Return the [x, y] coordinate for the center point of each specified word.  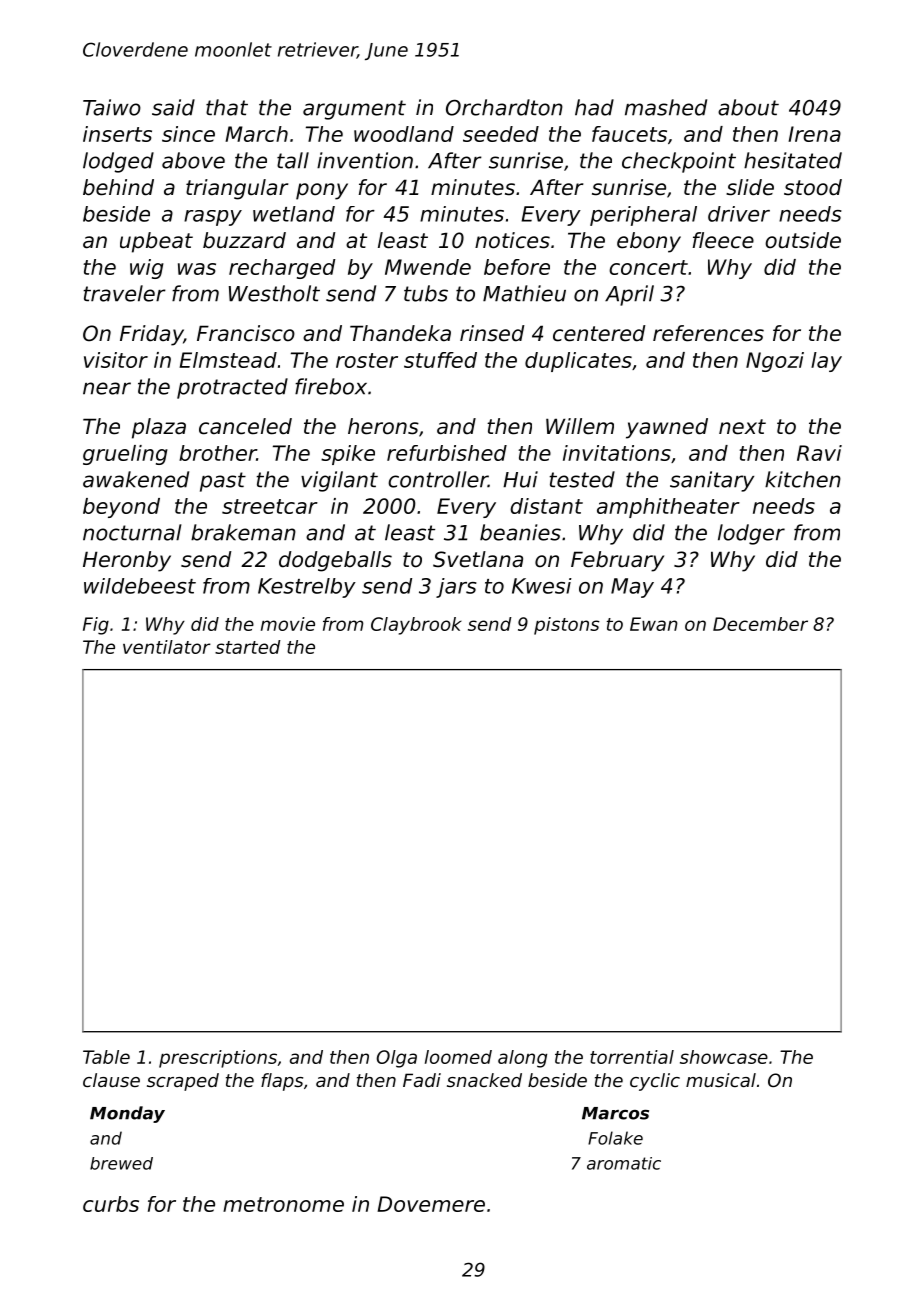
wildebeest [140, 586]
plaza [159, 428]
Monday [127, 1114]
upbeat [156, 242]
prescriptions [218, 1059]
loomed [458, 1057]
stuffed [440, 360]
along [522, 1059]
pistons [567, 626]
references [708, 333]
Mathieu [524, 293]
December [760, 624]
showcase [724, 1057]
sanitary [712, 481]
